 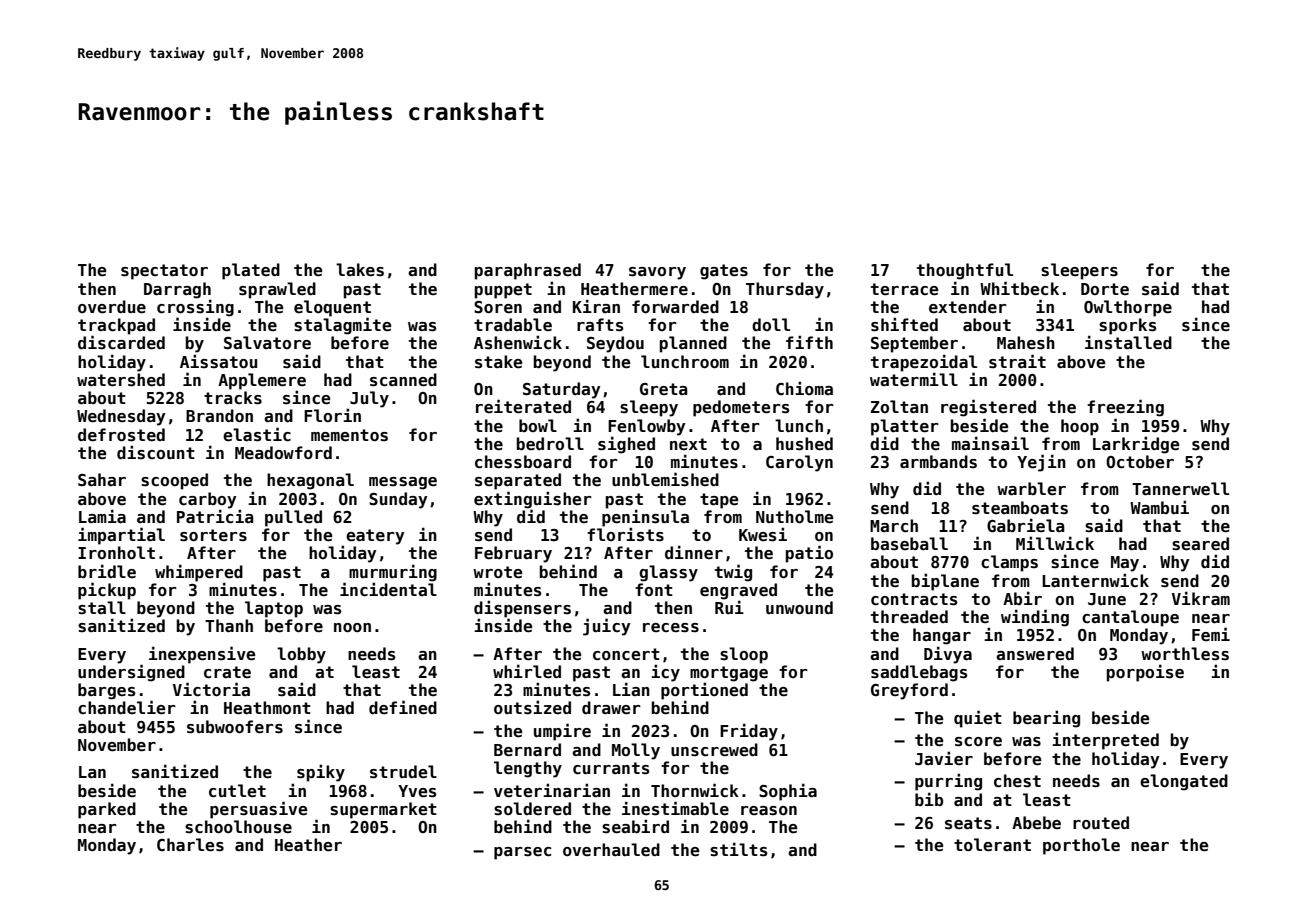 What do you see at coordinates (523, 406) in the image?
I see `reiterated` at bounding box center [523, 406].
